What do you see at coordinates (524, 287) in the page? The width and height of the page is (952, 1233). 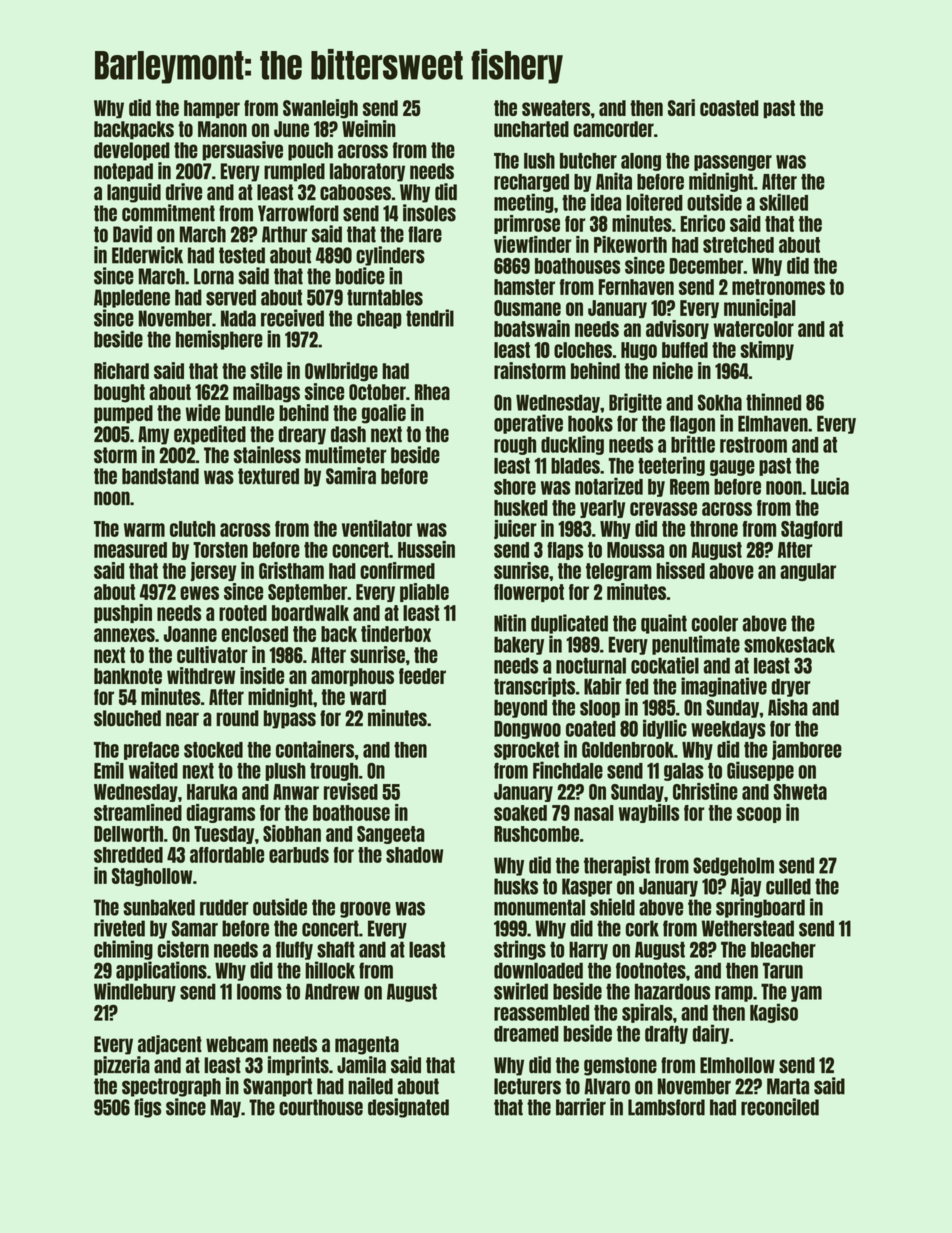 I see `hamster` at bounding box center [524, 287].
